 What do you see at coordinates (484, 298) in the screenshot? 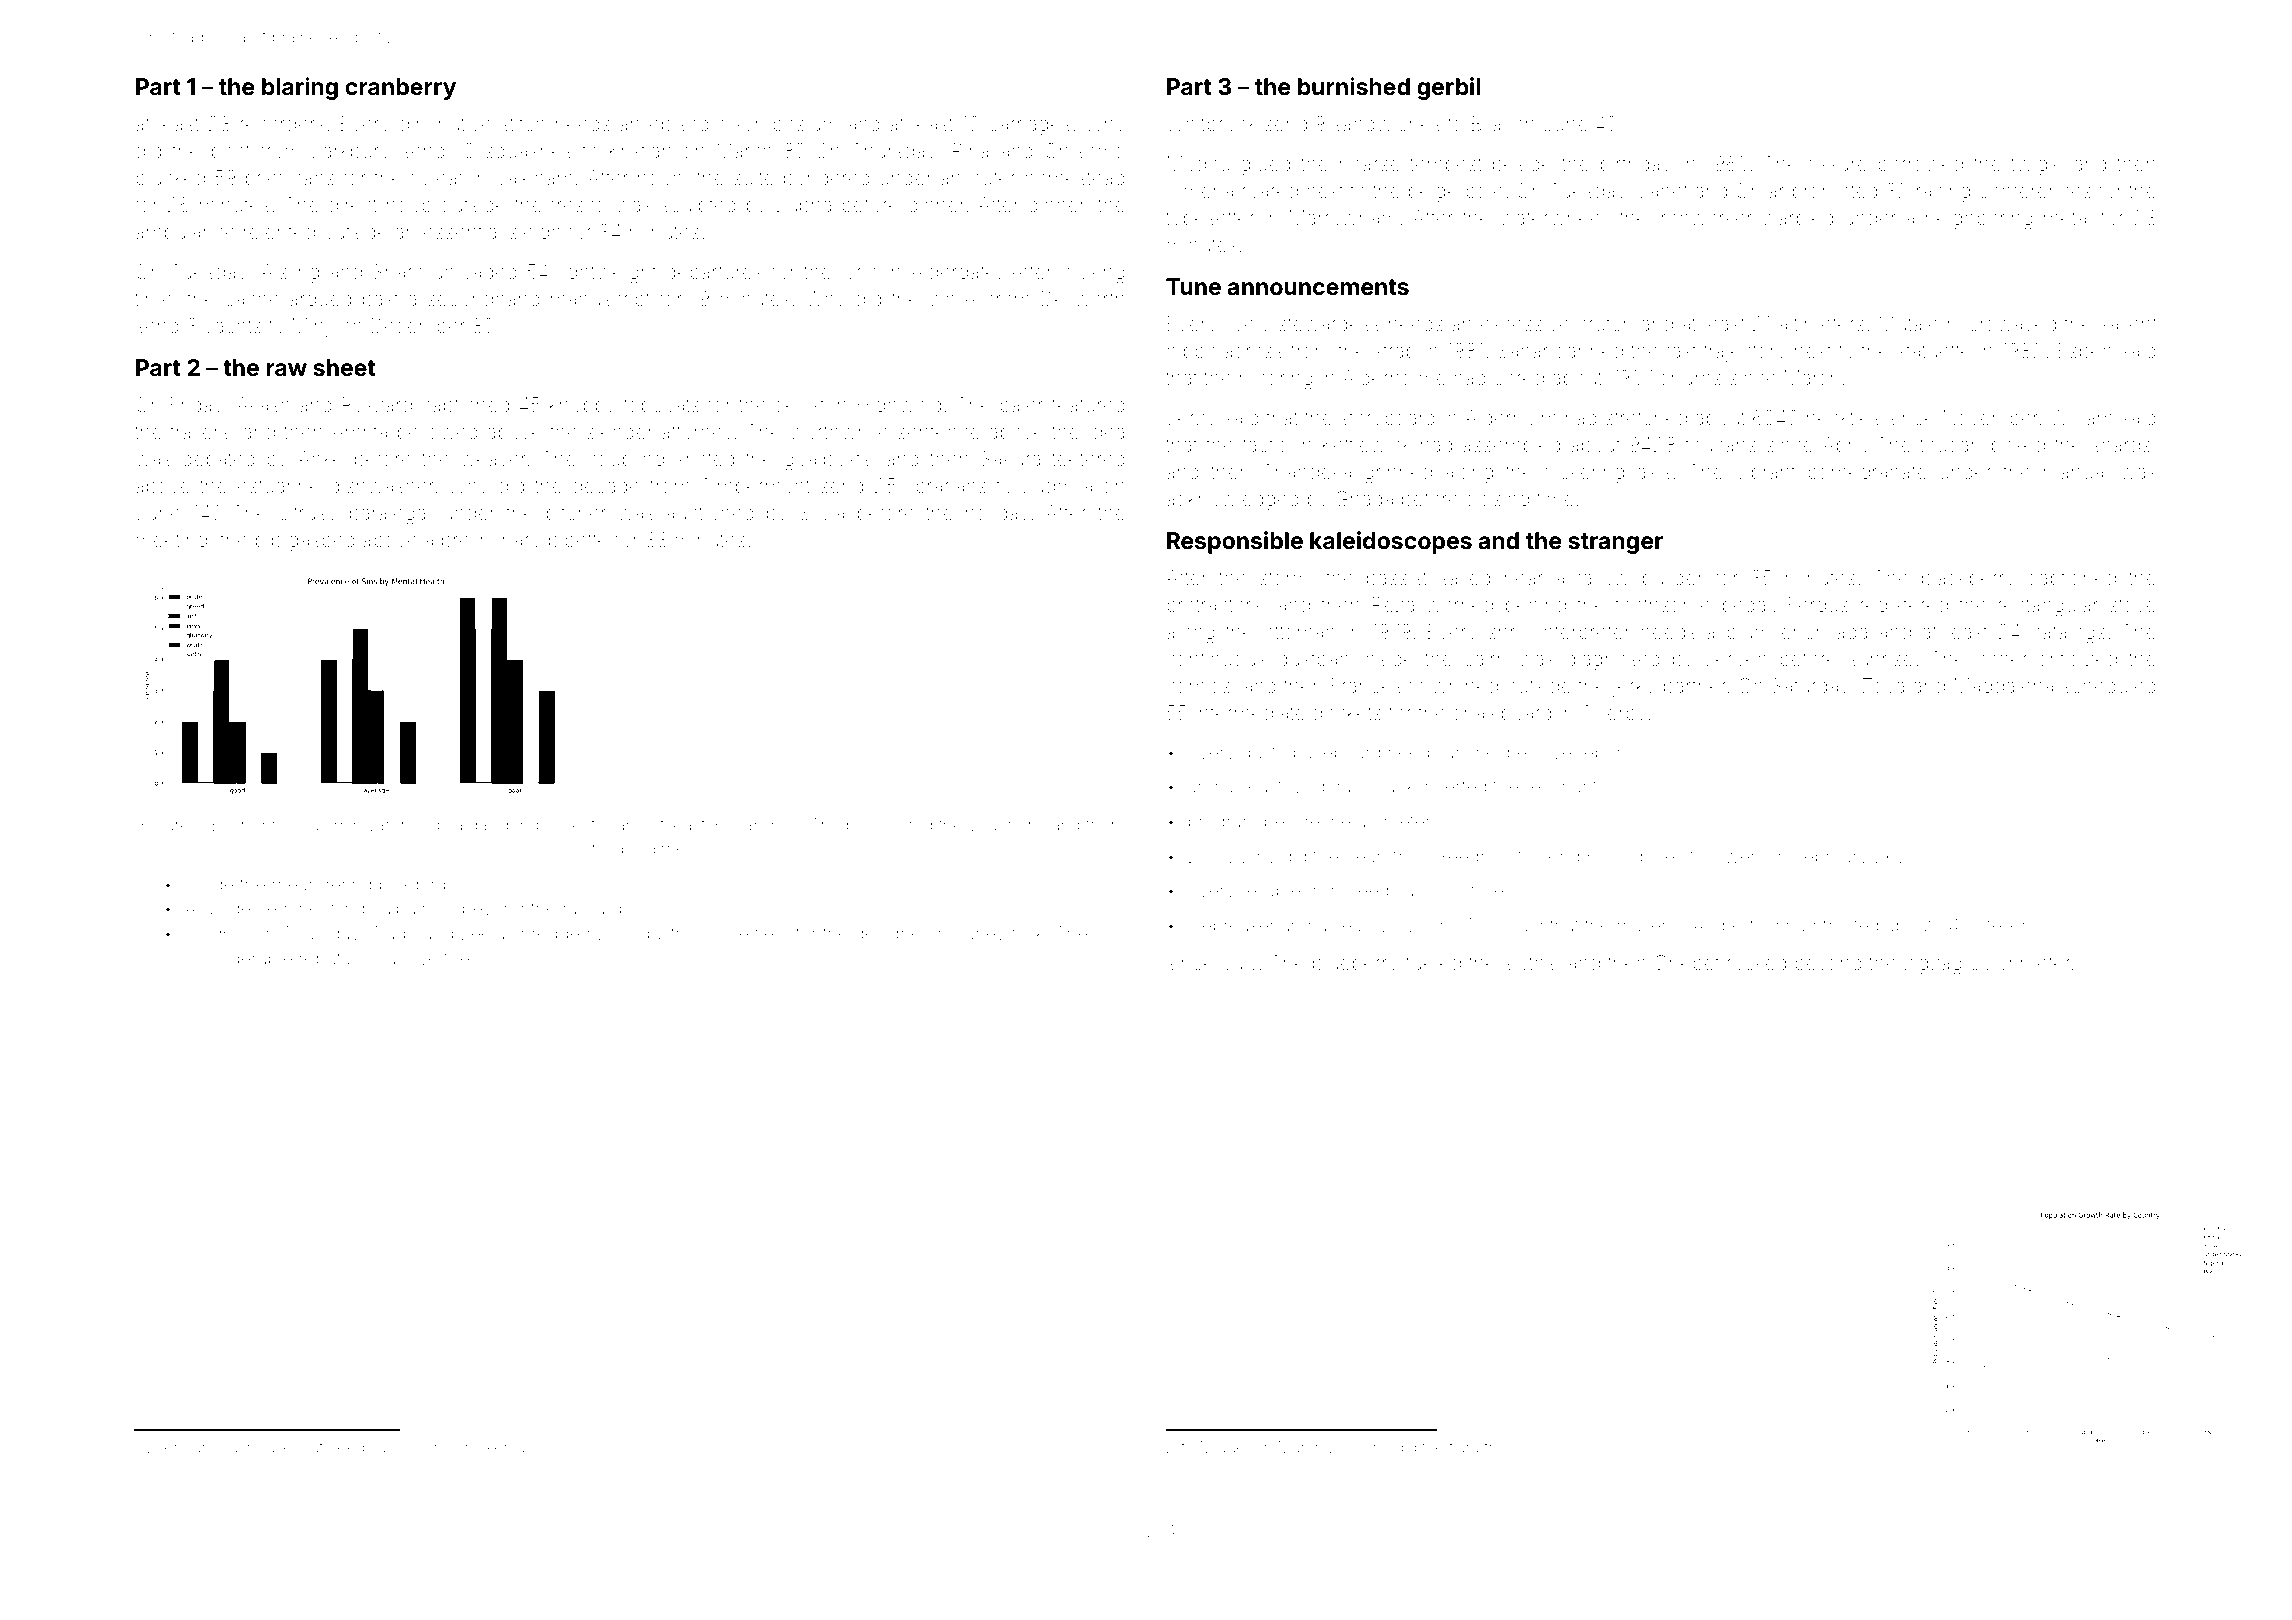
I see `secondhand` at bounding box center [484, 298].
